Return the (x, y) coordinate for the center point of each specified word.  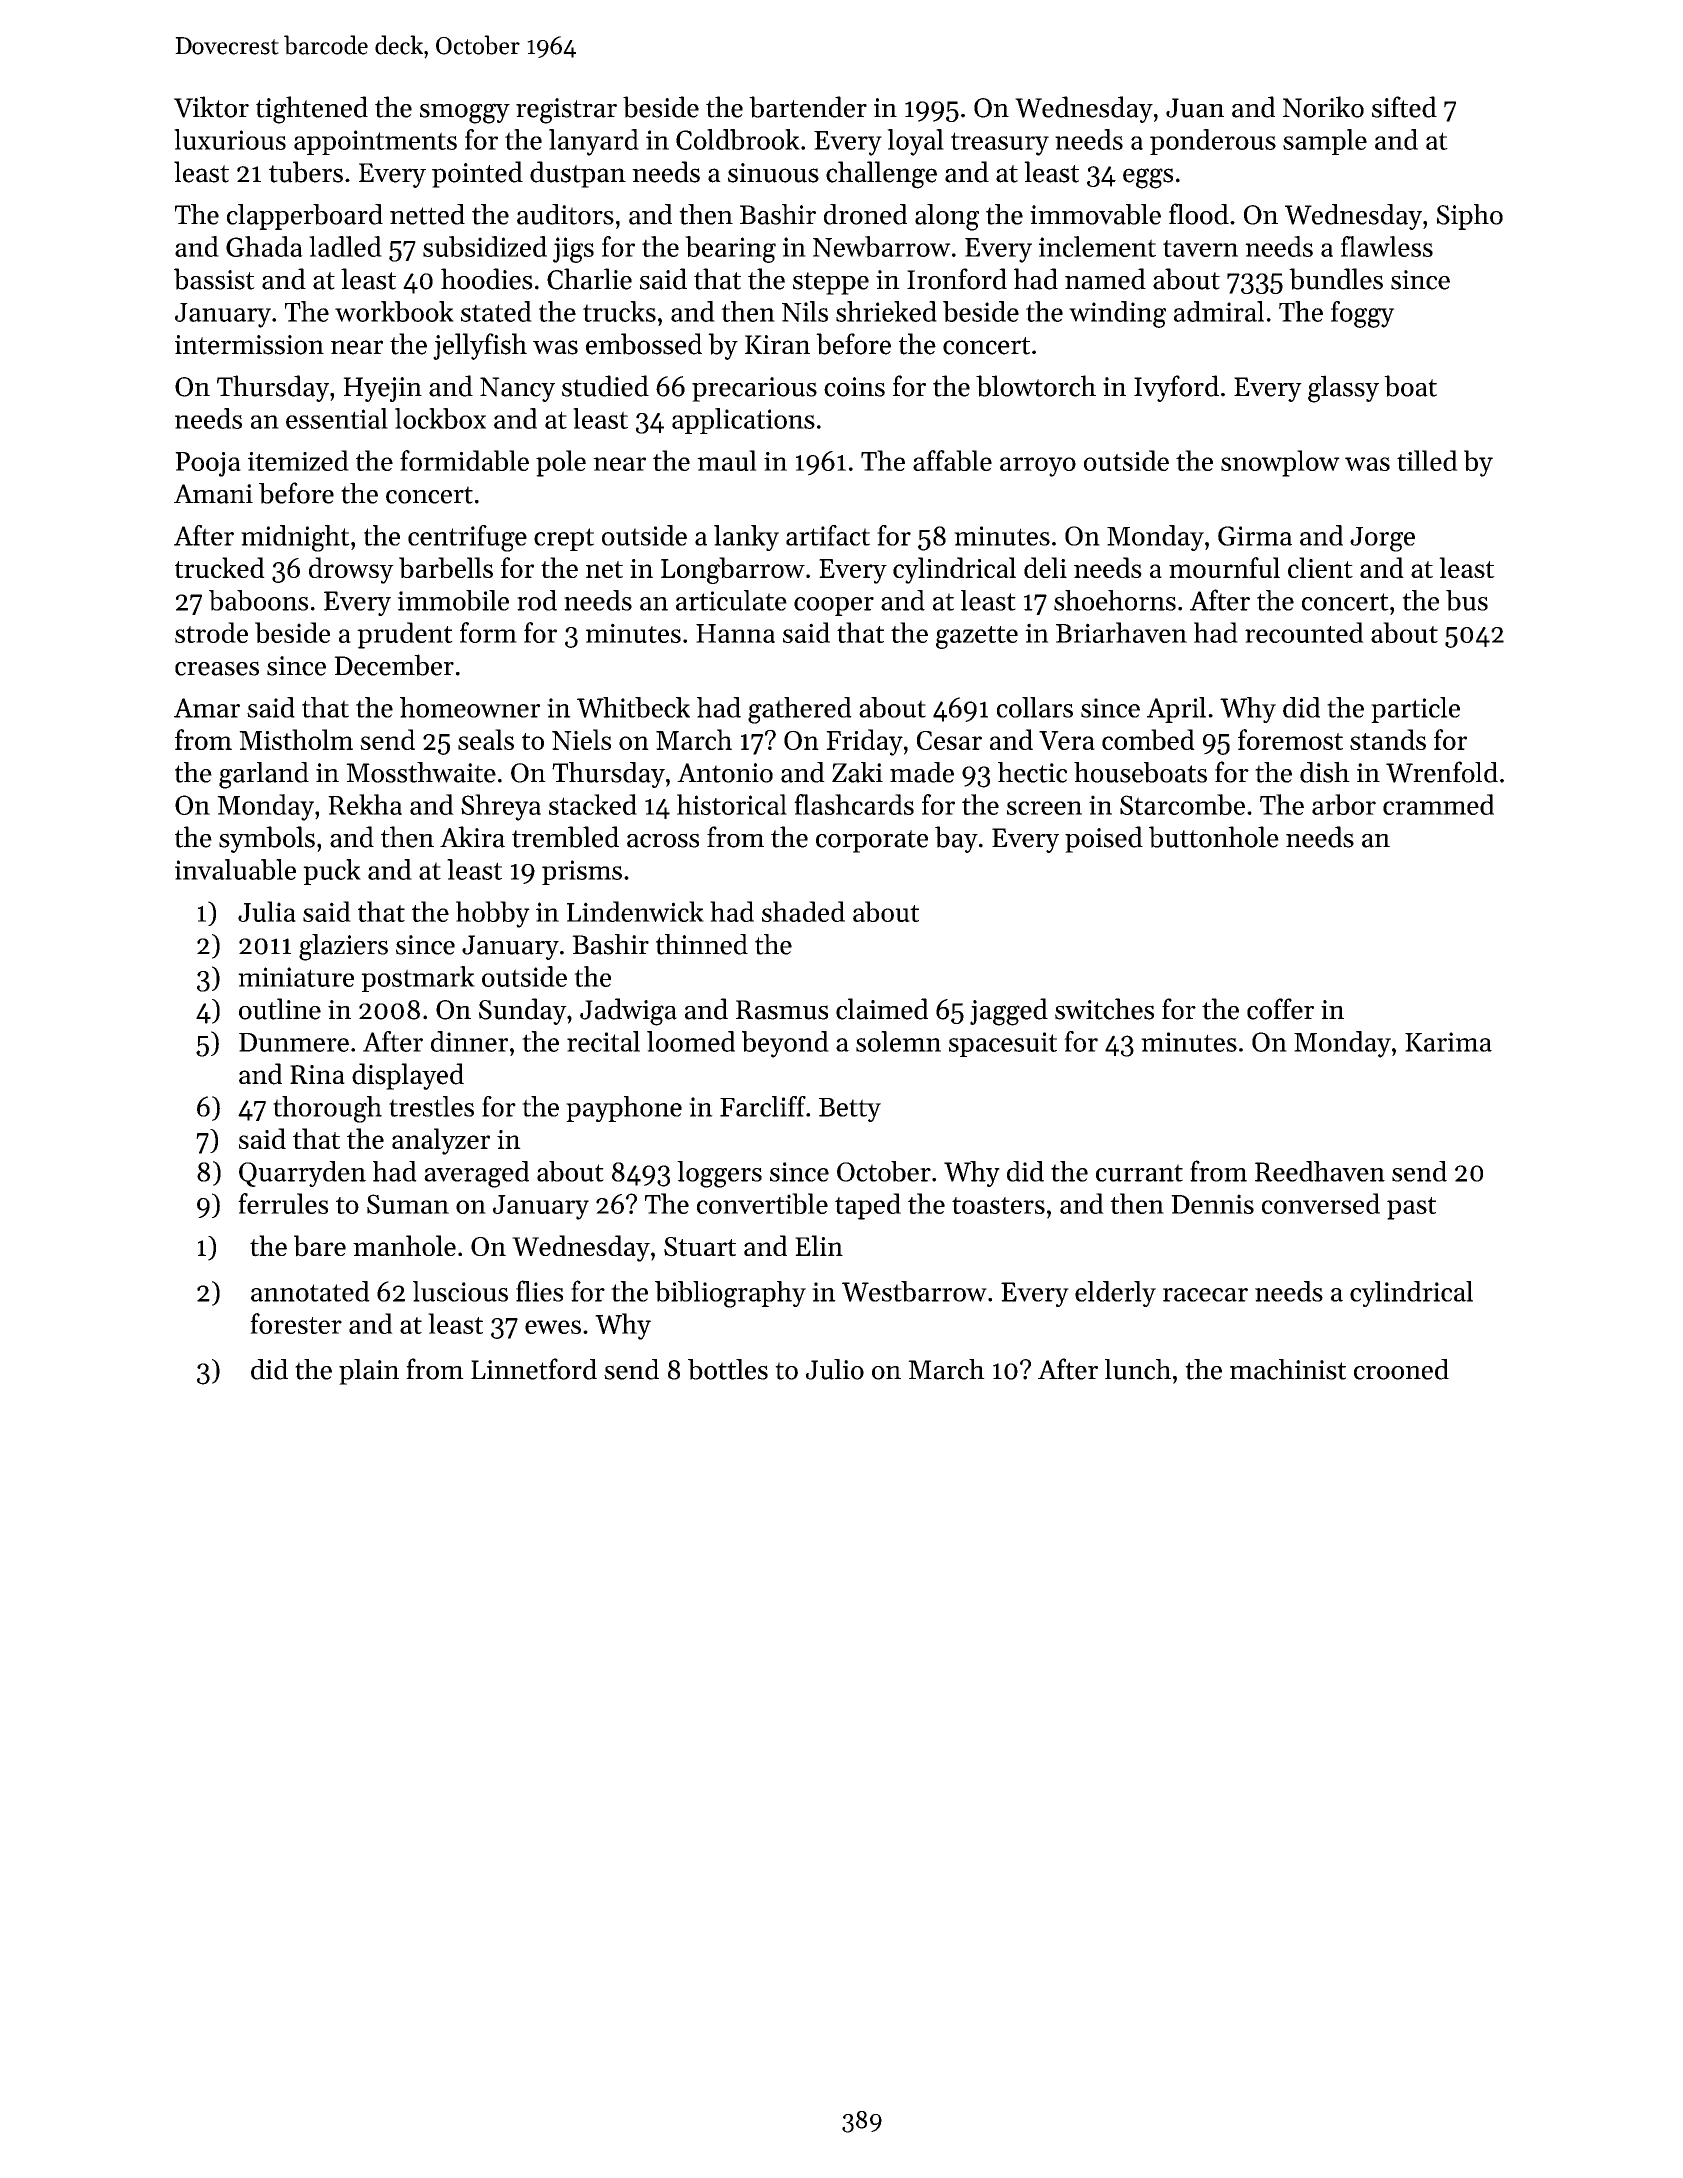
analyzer (441, 1141)
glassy (1343, 389)
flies (539, 1291)
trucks (619, 311)
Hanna (735, 633)
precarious (754, 389)
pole (561, 463)
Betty (850, 1110)
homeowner (470, 707)
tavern (1200, 248)
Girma (1255, 536)
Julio (835, 1369)
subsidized (485, 246)
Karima (1448, 1042)
